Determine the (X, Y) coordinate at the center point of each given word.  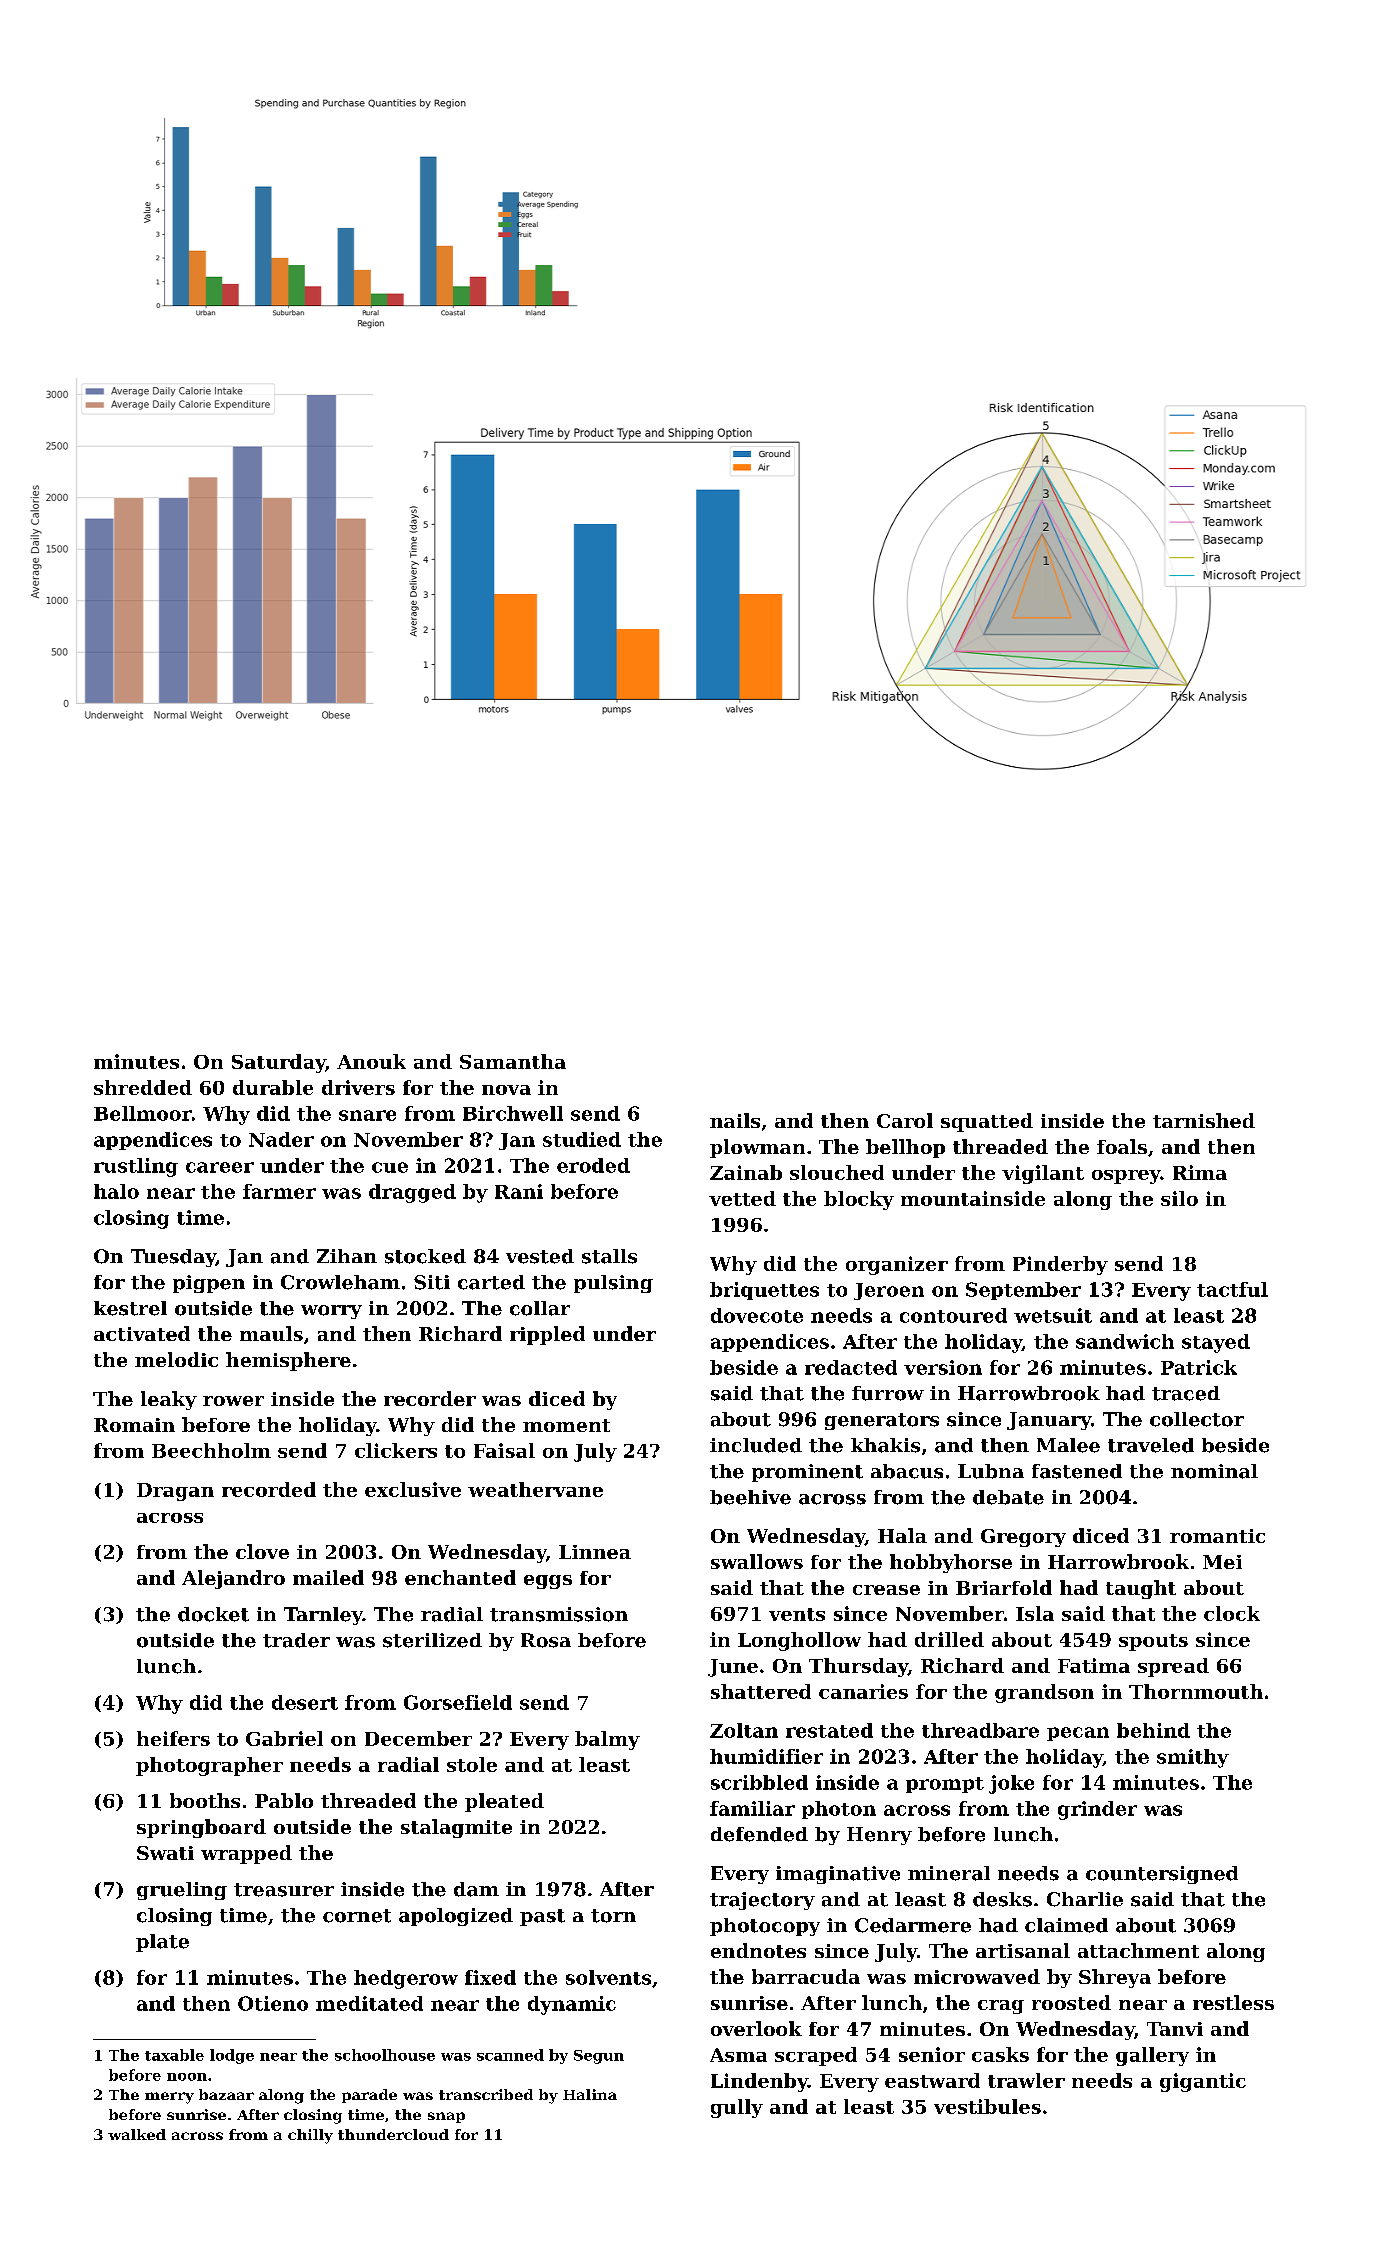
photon (839, 1810)
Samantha (513, 1061)
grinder (1097, 1810)
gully (737, 2108)
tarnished (1204, 1120)
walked (137, 2134)
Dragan (175, 1492)
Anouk (371, 1061)
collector (1197, 1419)
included (756, 1445)
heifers (173, 1738)
